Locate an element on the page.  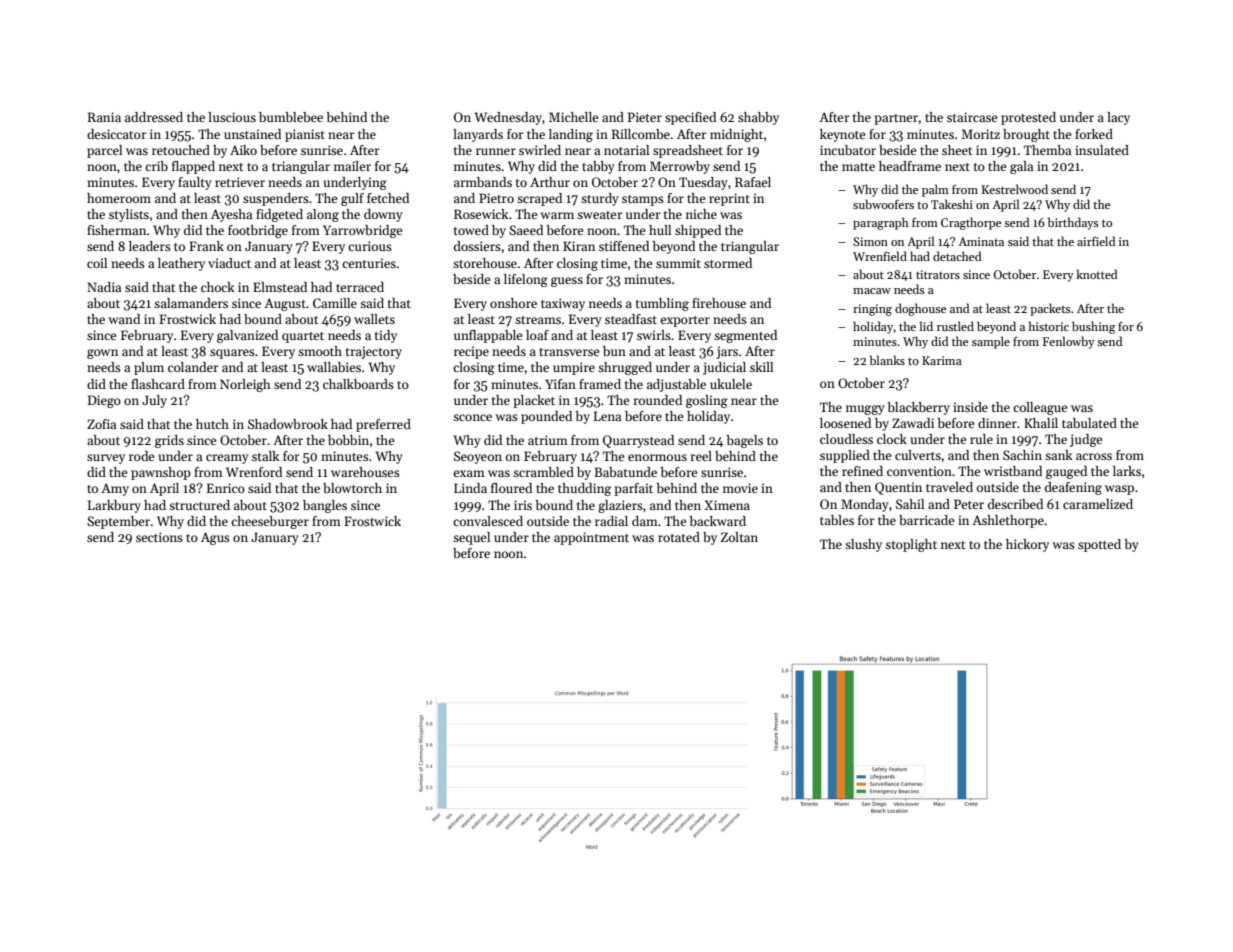
Themba is located at coordinates (1047, 150).
